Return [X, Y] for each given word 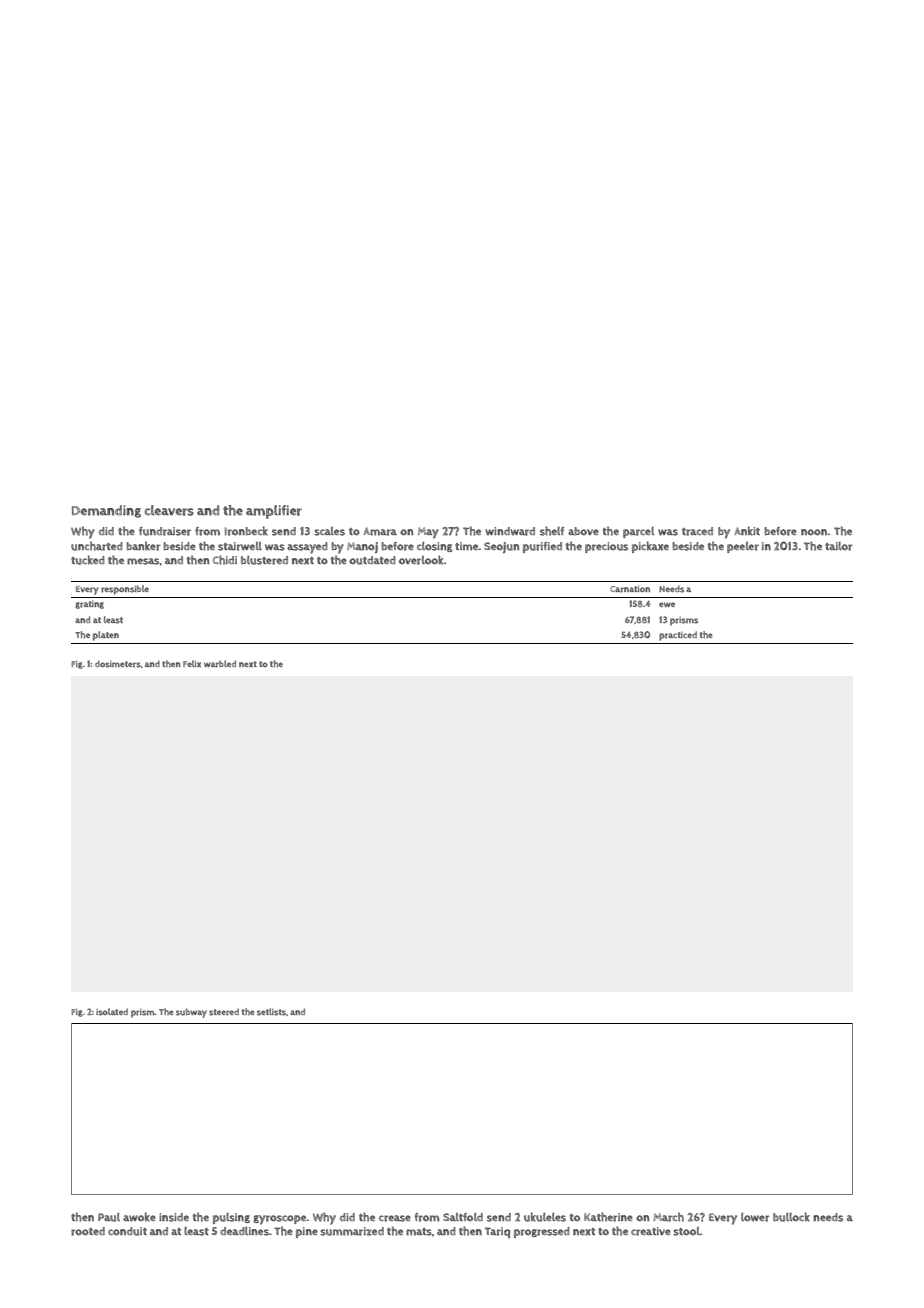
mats [419, 1232]
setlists [271, 1012]
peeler [743, 547]
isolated [112, 1012]
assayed [307, 548]
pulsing [231, 1218]
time [467, 546]
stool [686, 1231]
